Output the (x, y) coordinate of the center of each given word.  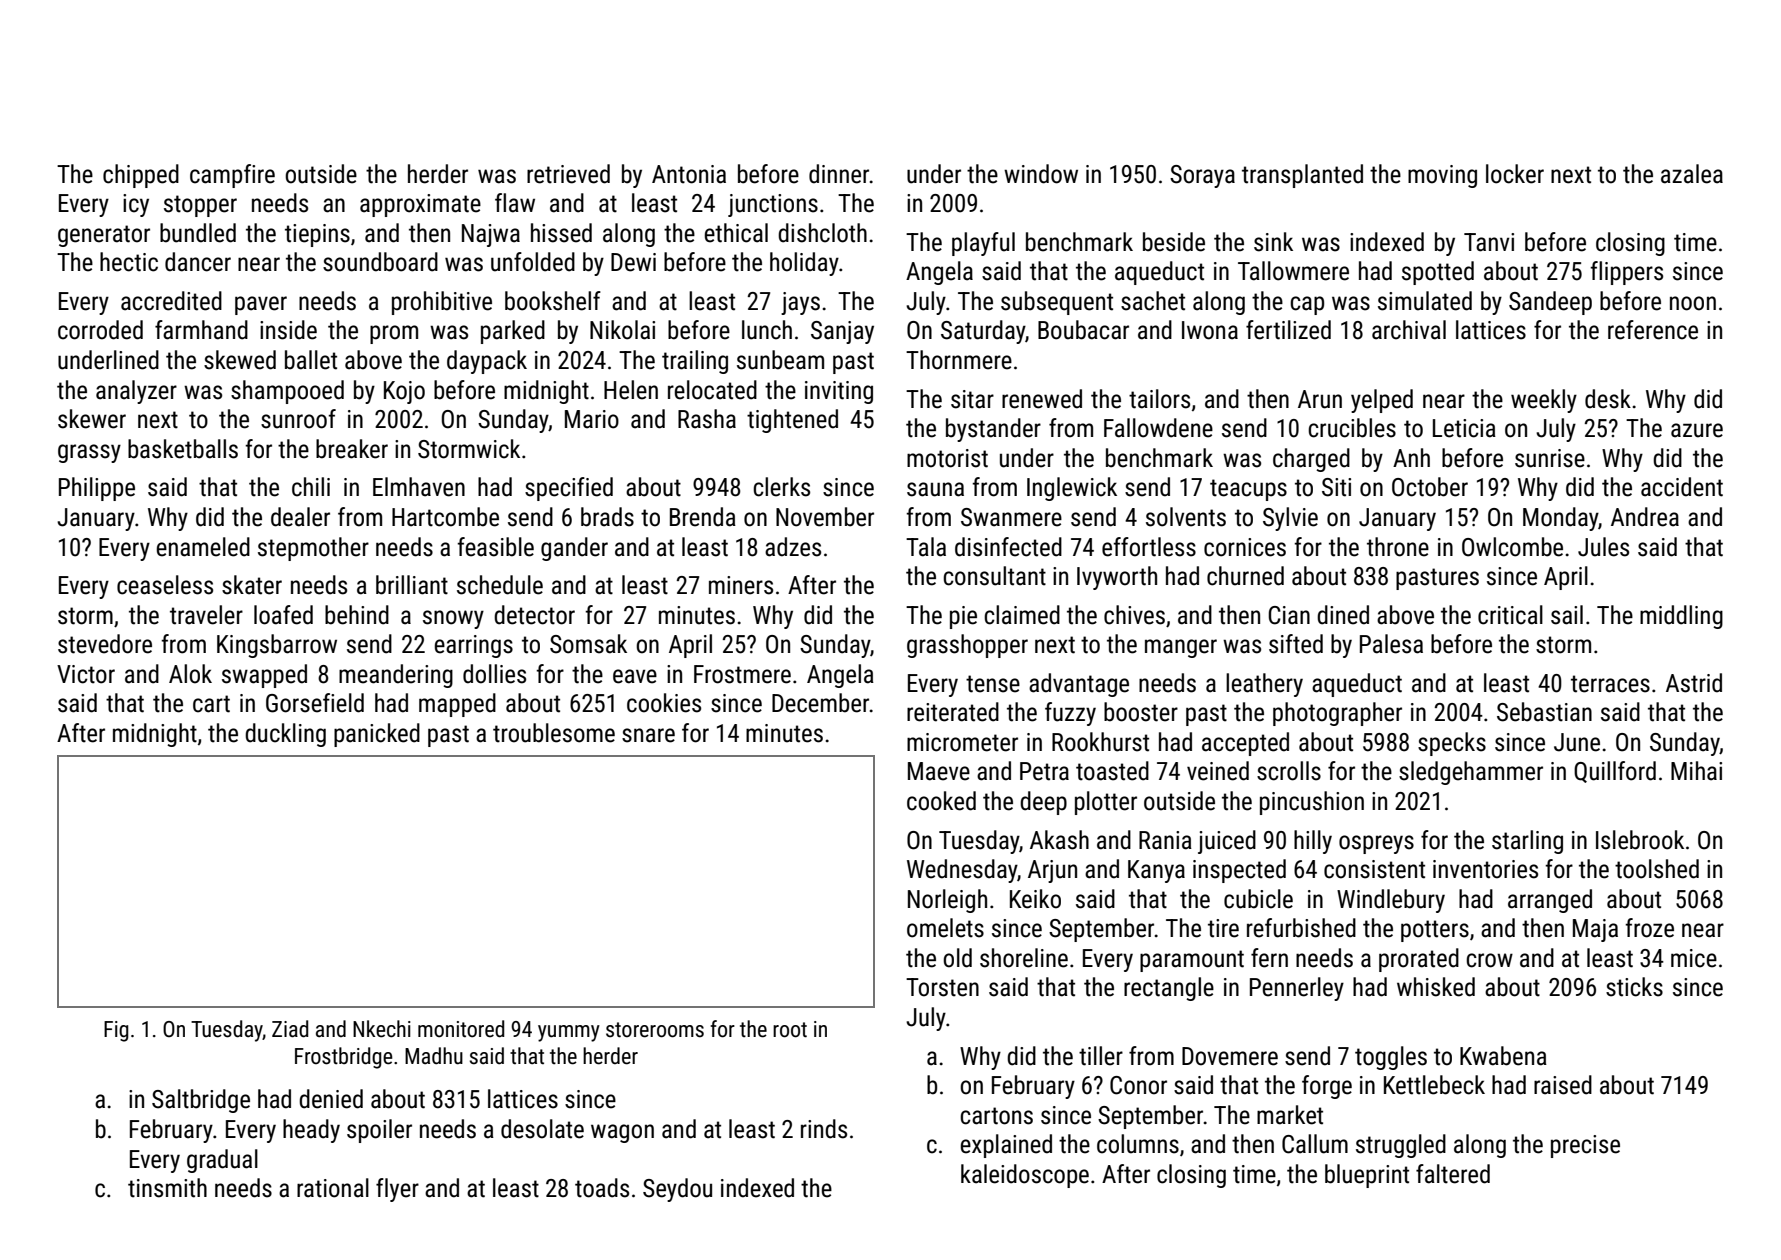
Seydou (677, 1190)
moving (1442, 176)
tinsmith (167, 1188)
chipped (141, 176)
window (1041, 174)
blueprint (1367, 1176)
